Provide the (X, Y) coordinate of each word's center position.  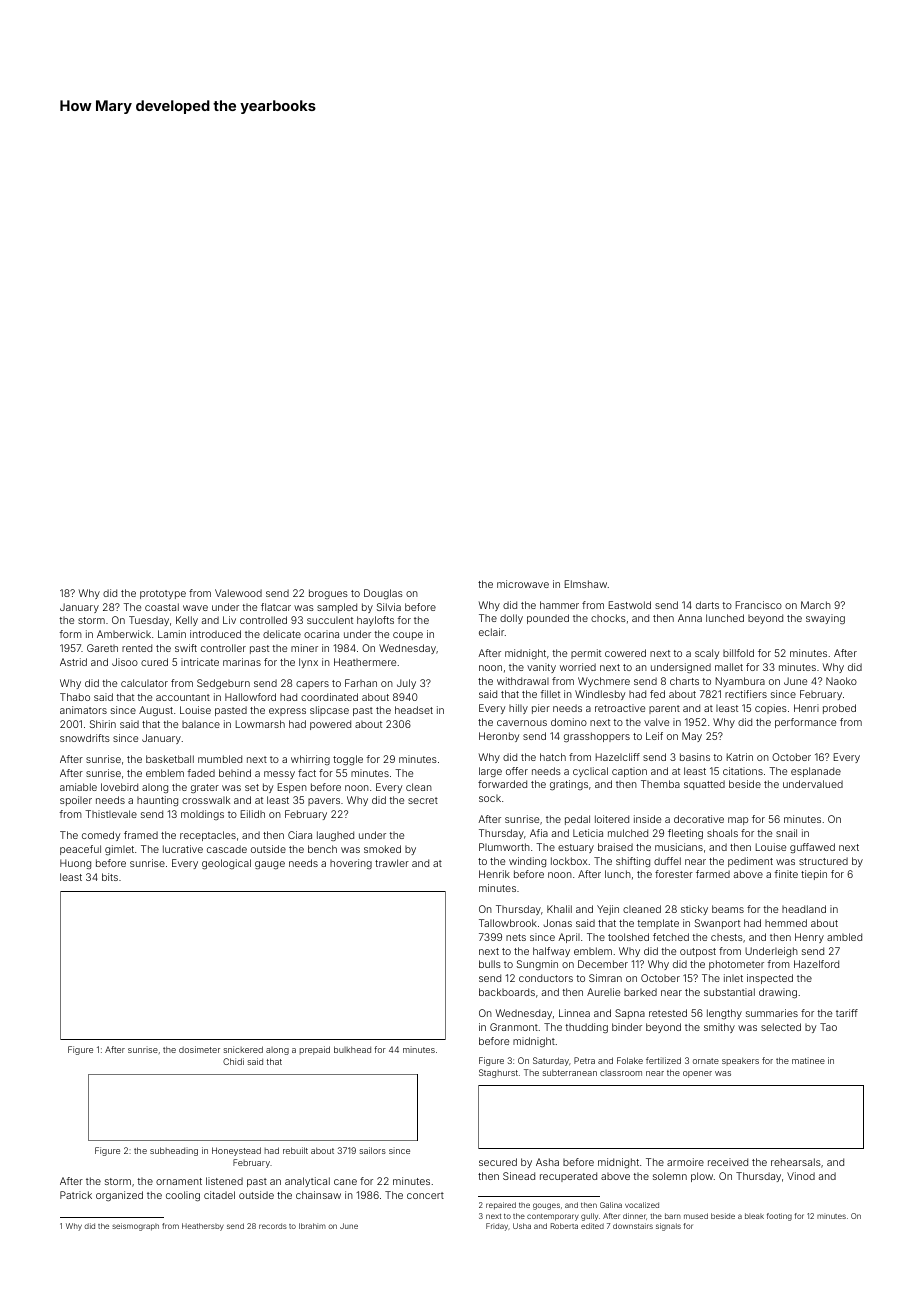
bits (110, 877)
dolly (511, 619)
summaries (772, 1013)
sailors (372, 1150)
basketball (170, 759)
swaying (825, 619)
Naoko (841, 681)
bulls (490, 964)
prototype (163, 594)
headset (414, 710)
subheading (174, 1151)
